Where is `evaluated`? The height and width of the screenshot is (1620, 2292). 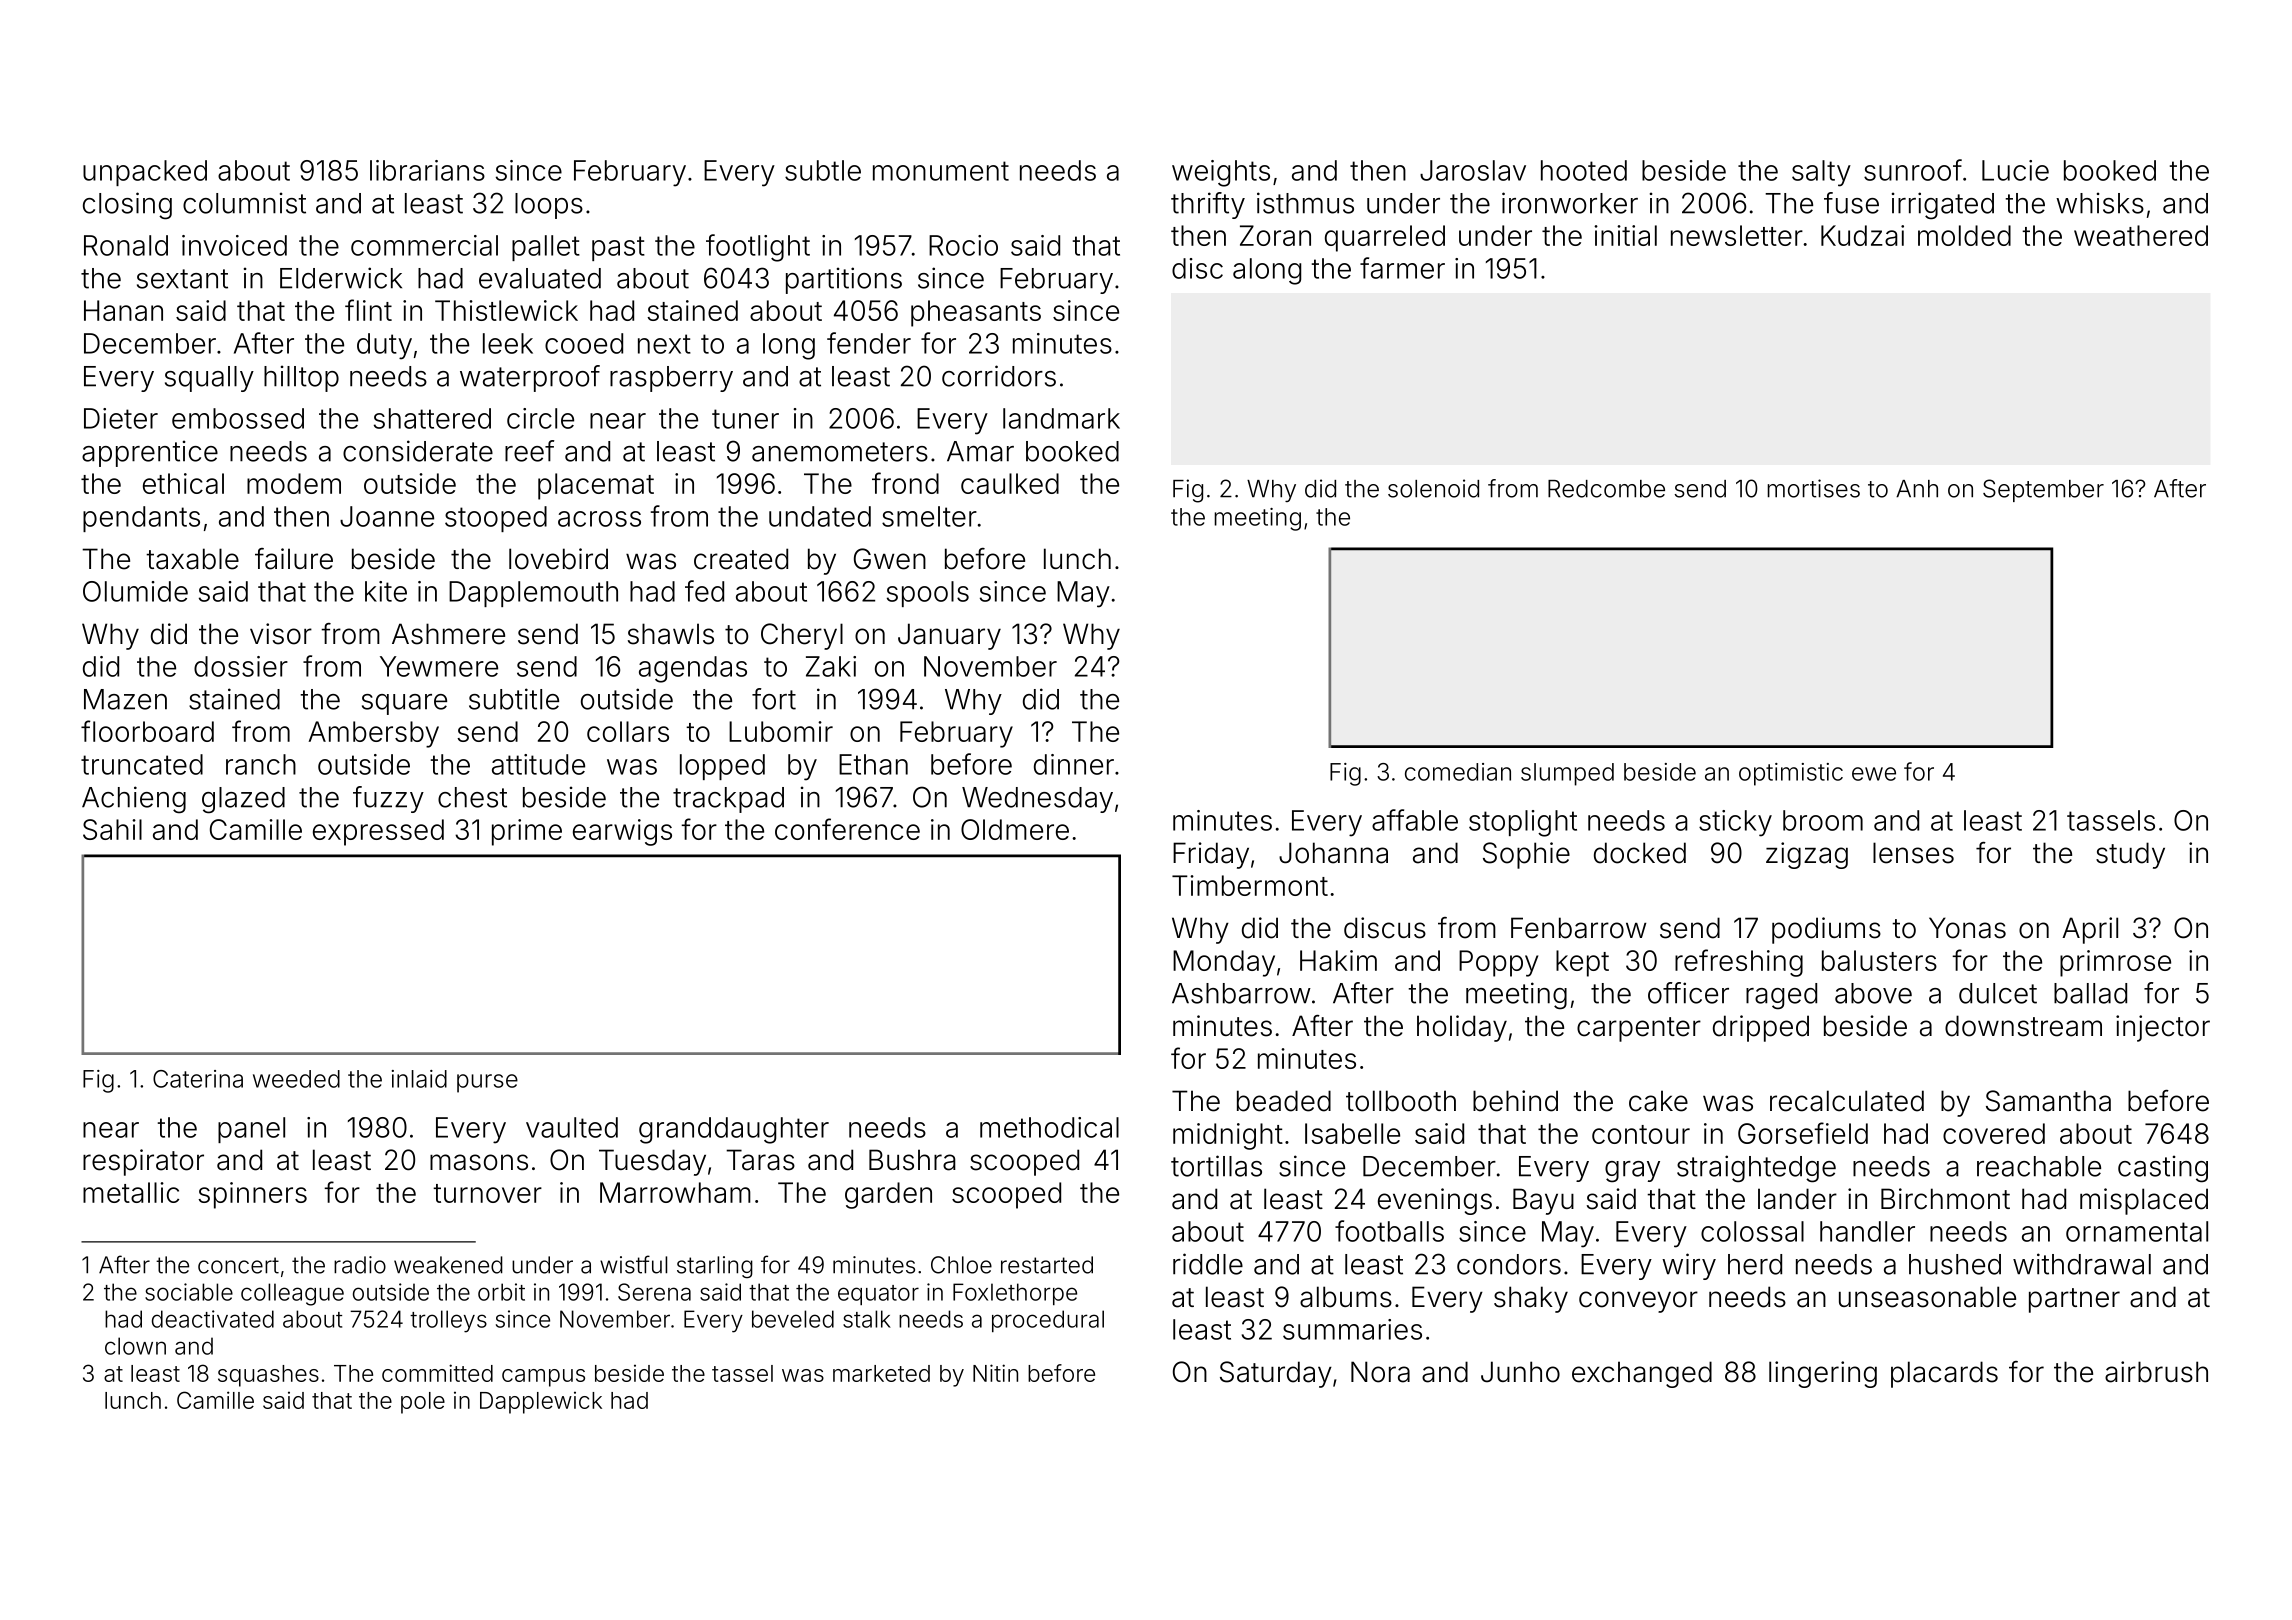
evaluated is located at coordinates (540, 278).
